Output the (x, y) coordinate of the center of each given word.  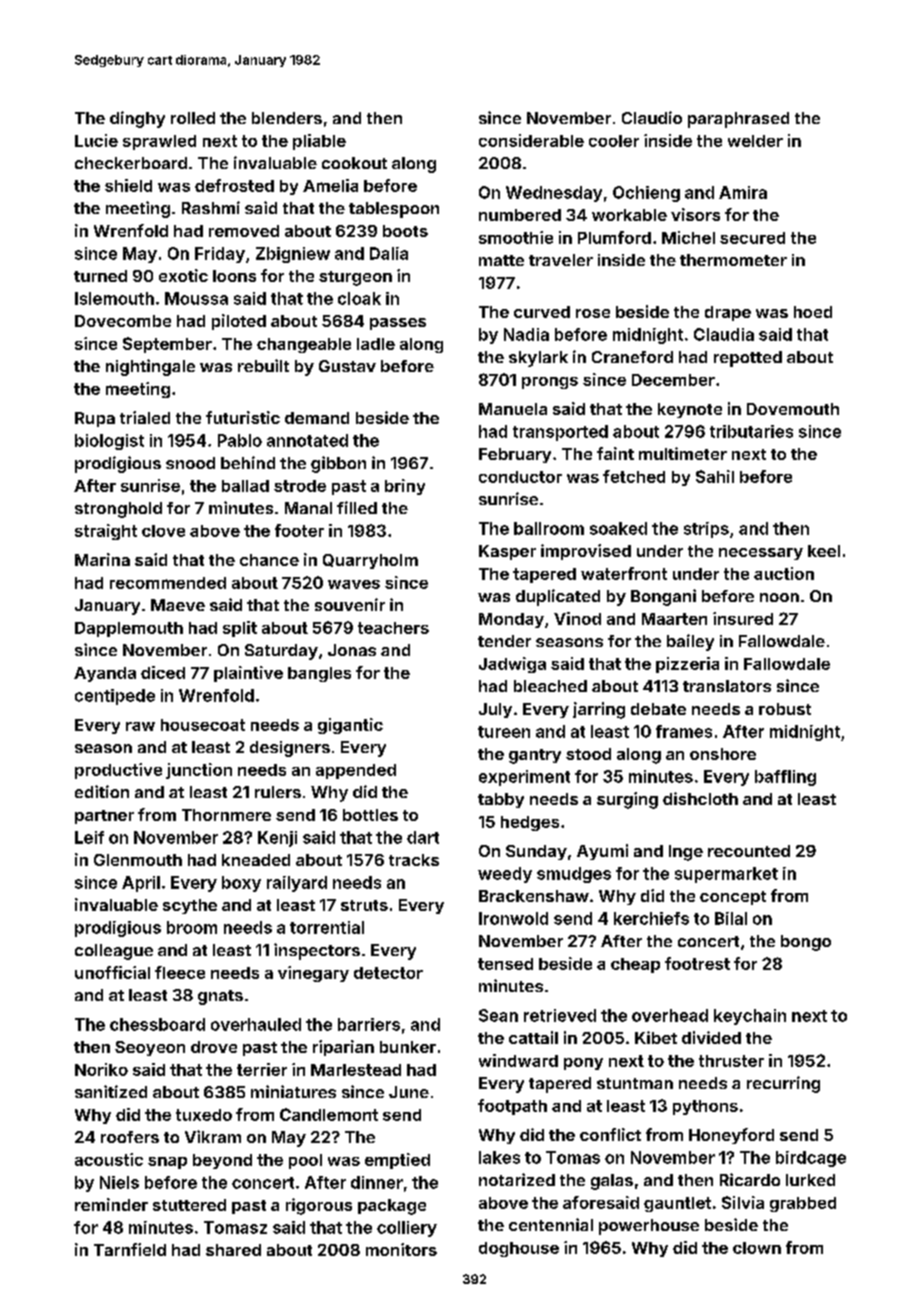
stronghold (118, 510)
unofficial (112, 972)
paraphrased (738, 120)
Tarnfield (130, 1249)
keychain (750, 1017)
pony (583, 1064)
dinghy (137, 119)
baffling (785, 778)
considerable (531, 140)
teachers (393, 628)
